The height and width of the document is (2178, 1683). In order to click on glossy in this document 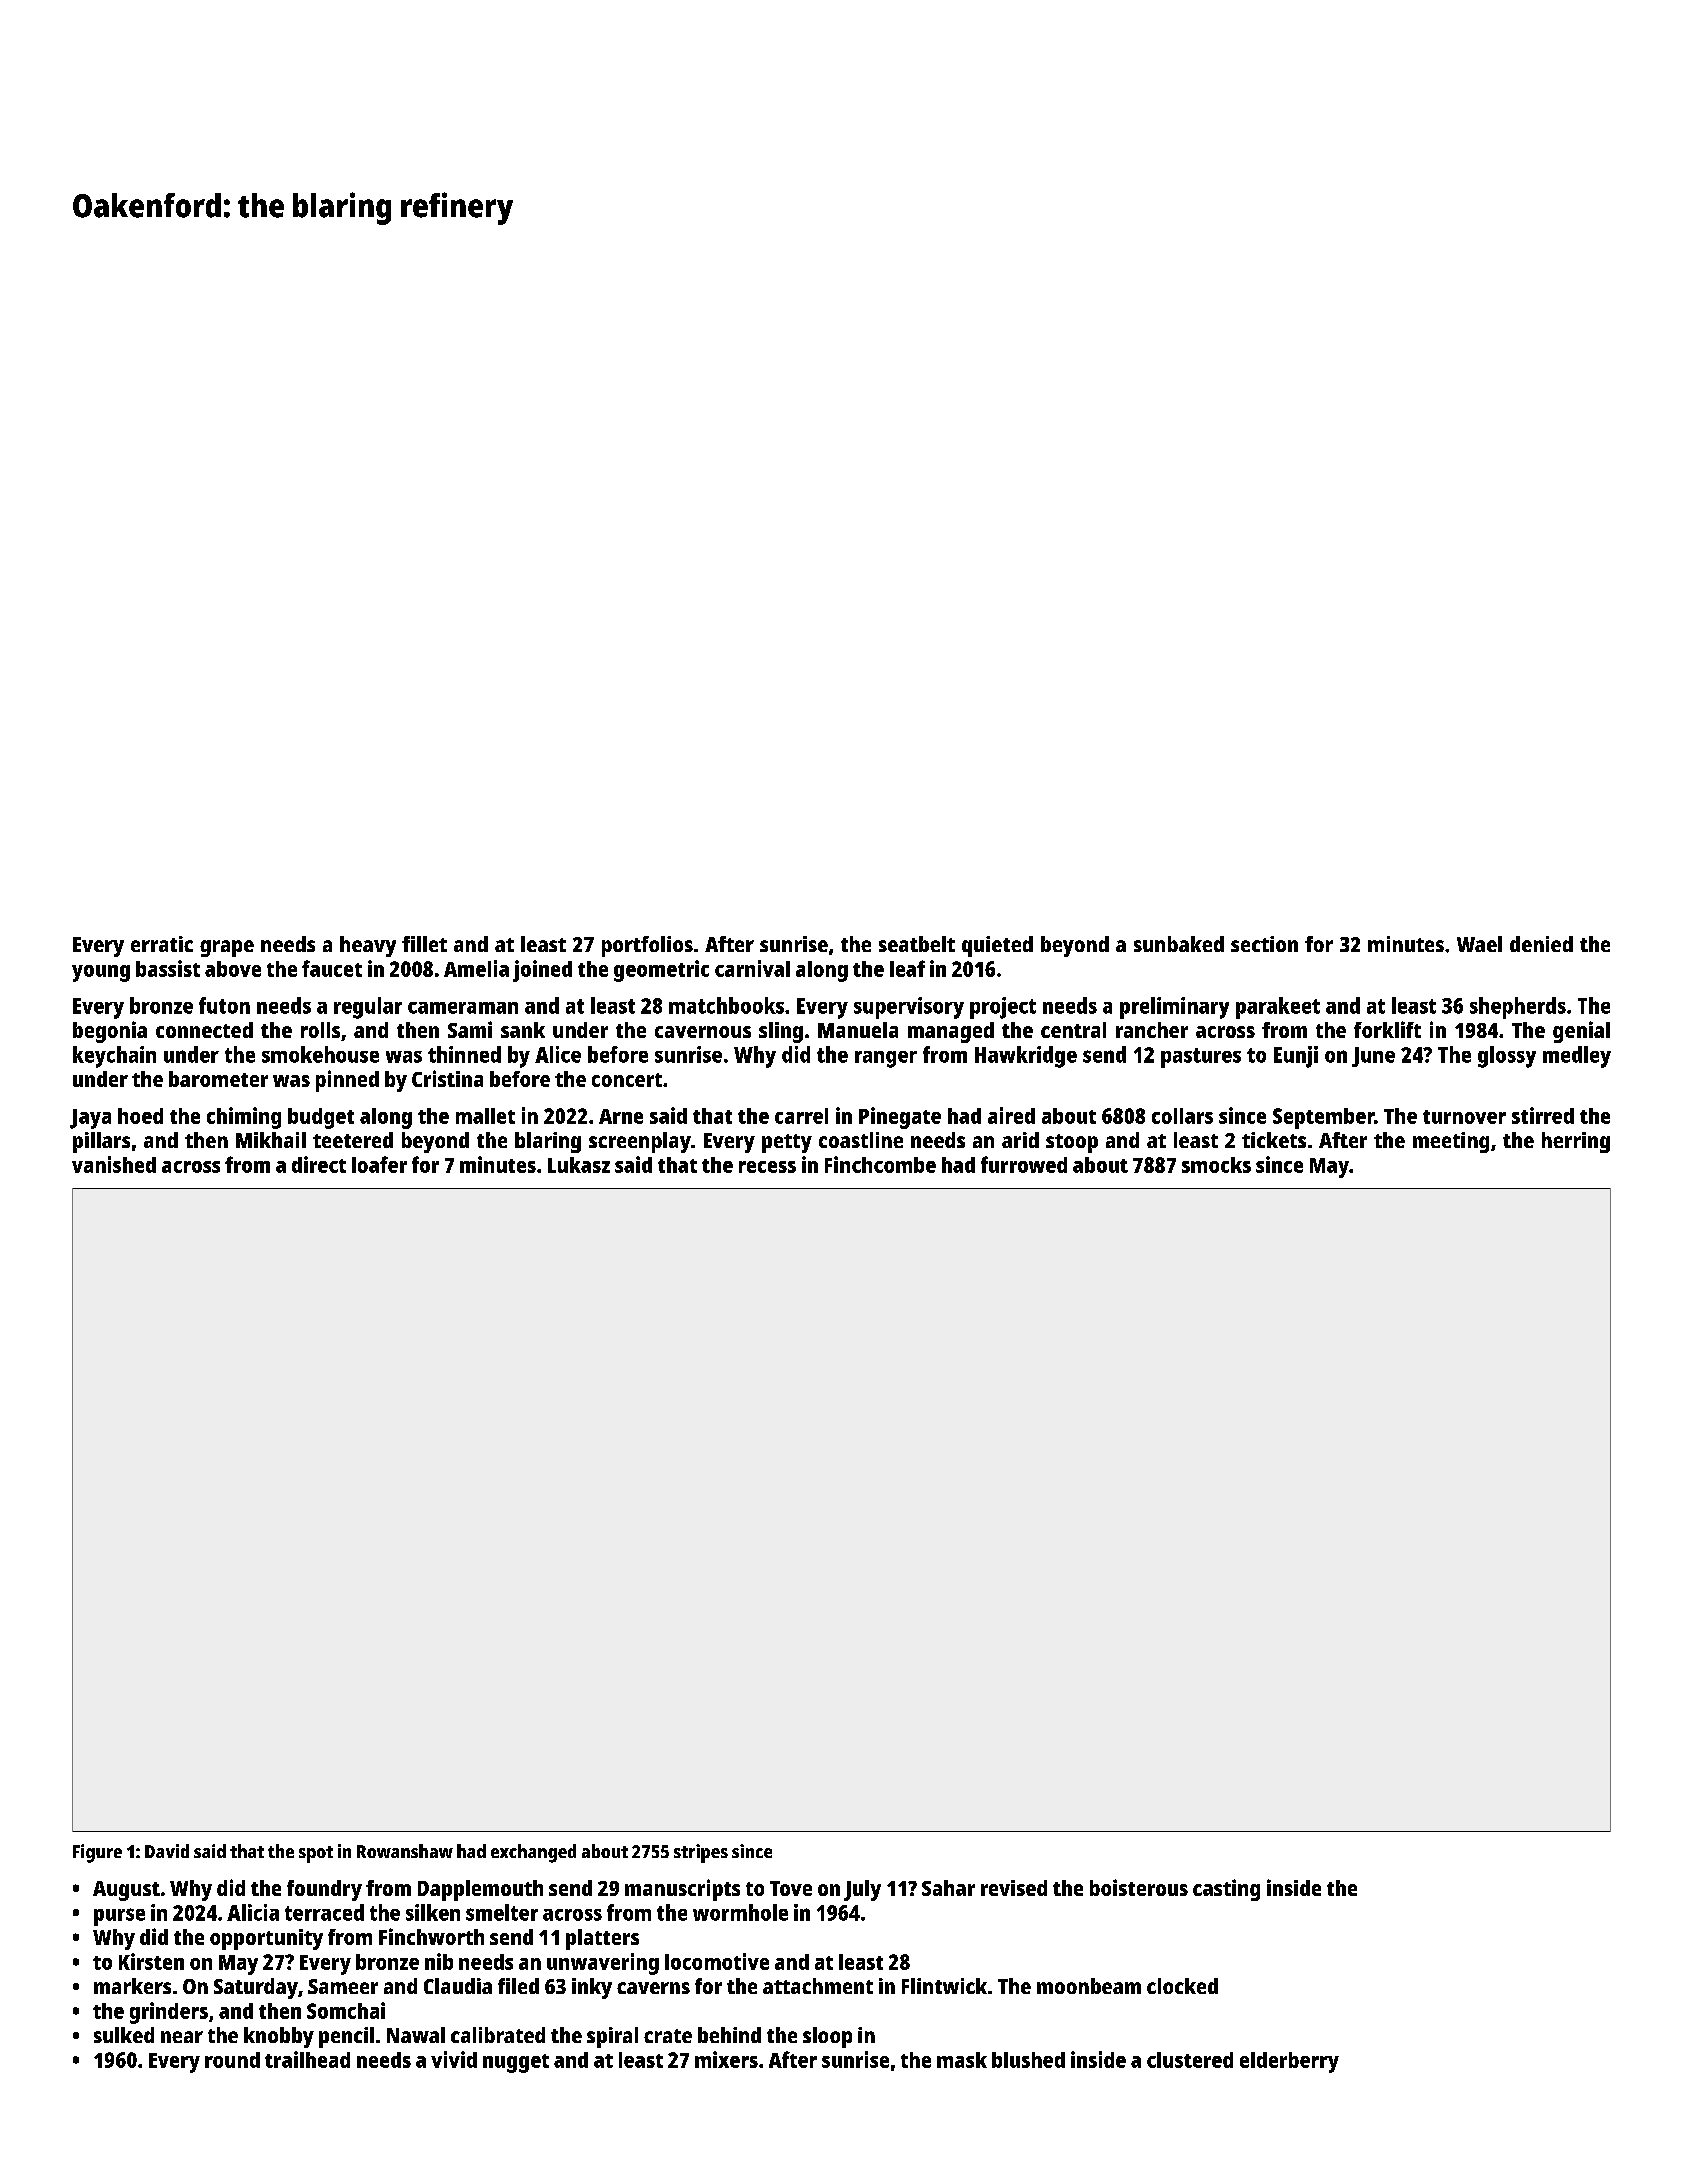, I will do `click(1507, 1057)`.
